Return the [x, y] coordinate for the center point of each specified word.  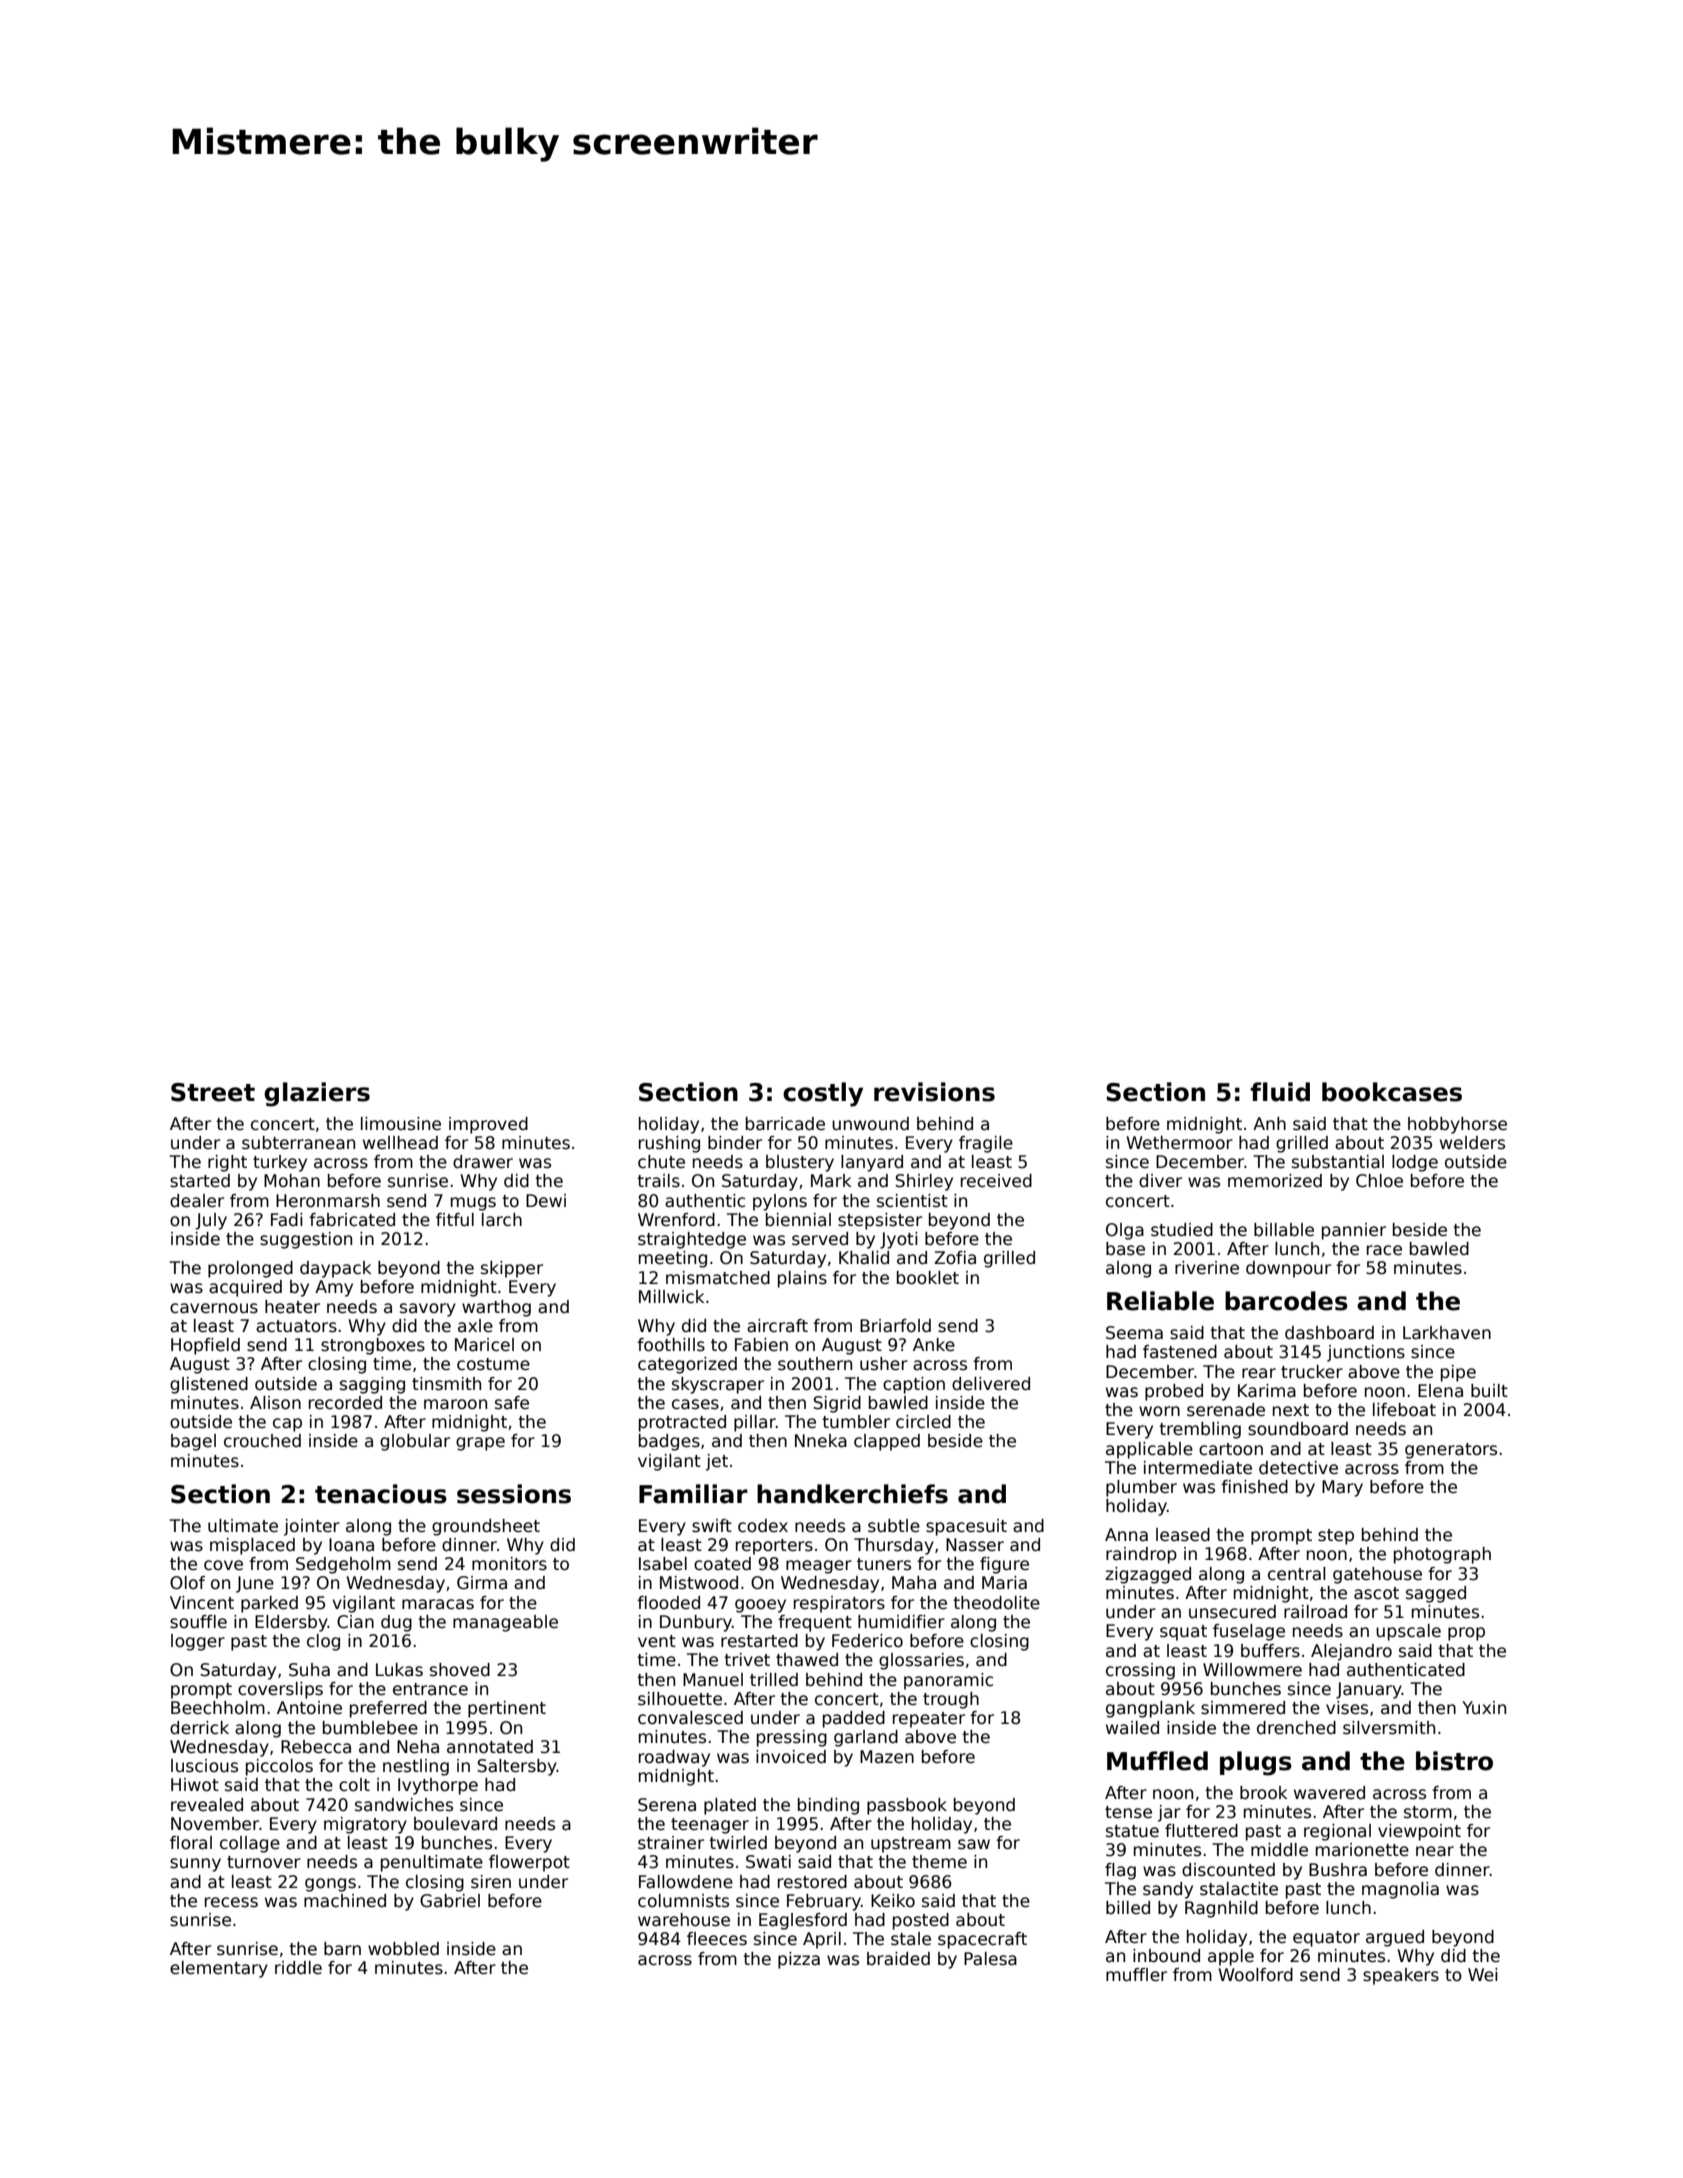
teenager [710, 1826]
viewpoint [1419, 1832]
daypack [335, 1269]
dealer [197, 1201]
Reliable [1160, 1301]
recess [231, 1902]
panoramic [948, 1681]
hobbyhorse [1457, 1125]
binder [735, 1143]
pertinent [507, 1709]
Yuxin [1484, 1708]
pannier [1354, 1231]
